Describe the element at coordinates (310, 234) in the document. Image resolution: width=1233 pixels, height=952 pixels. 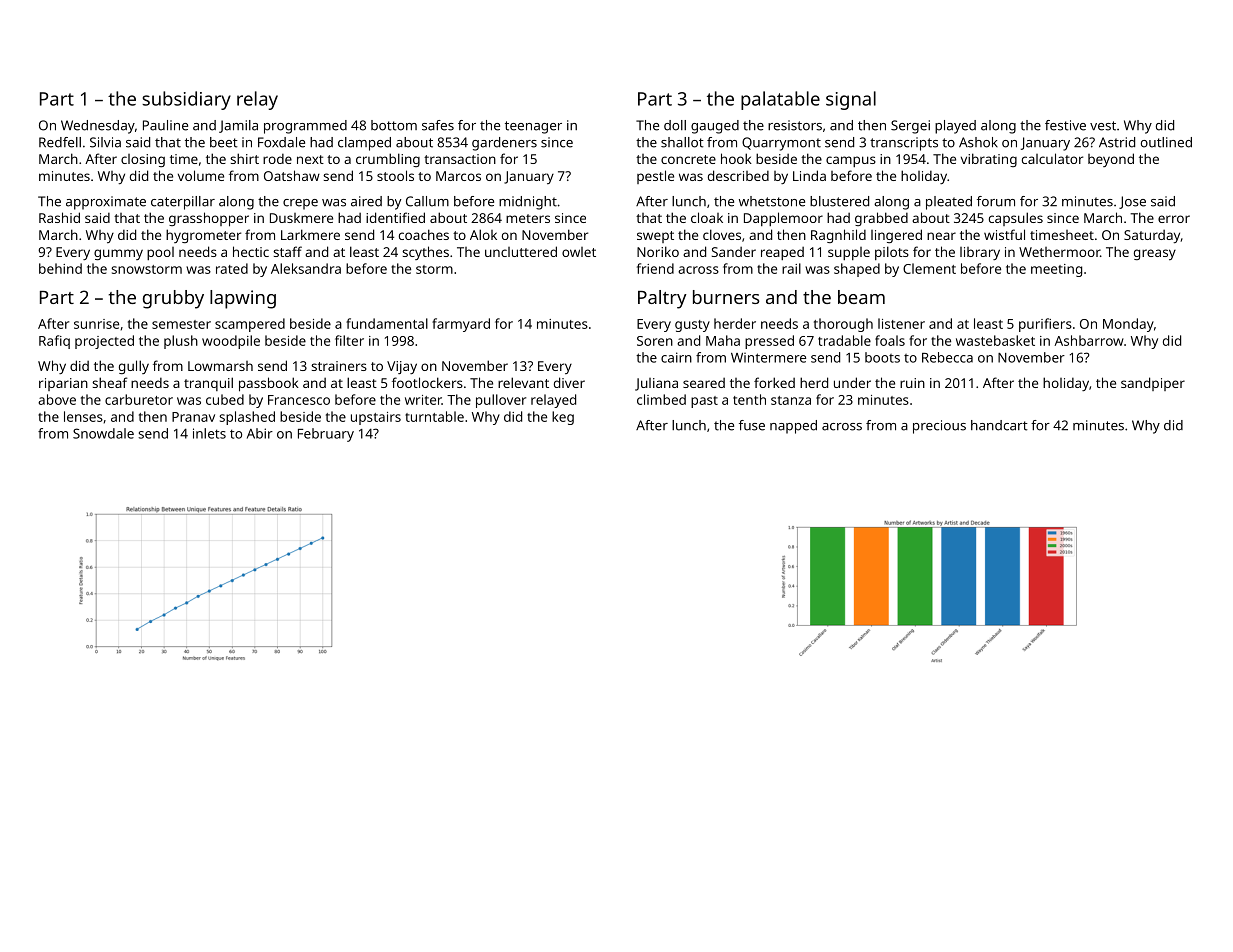
I see `Larkmere` at that location.
